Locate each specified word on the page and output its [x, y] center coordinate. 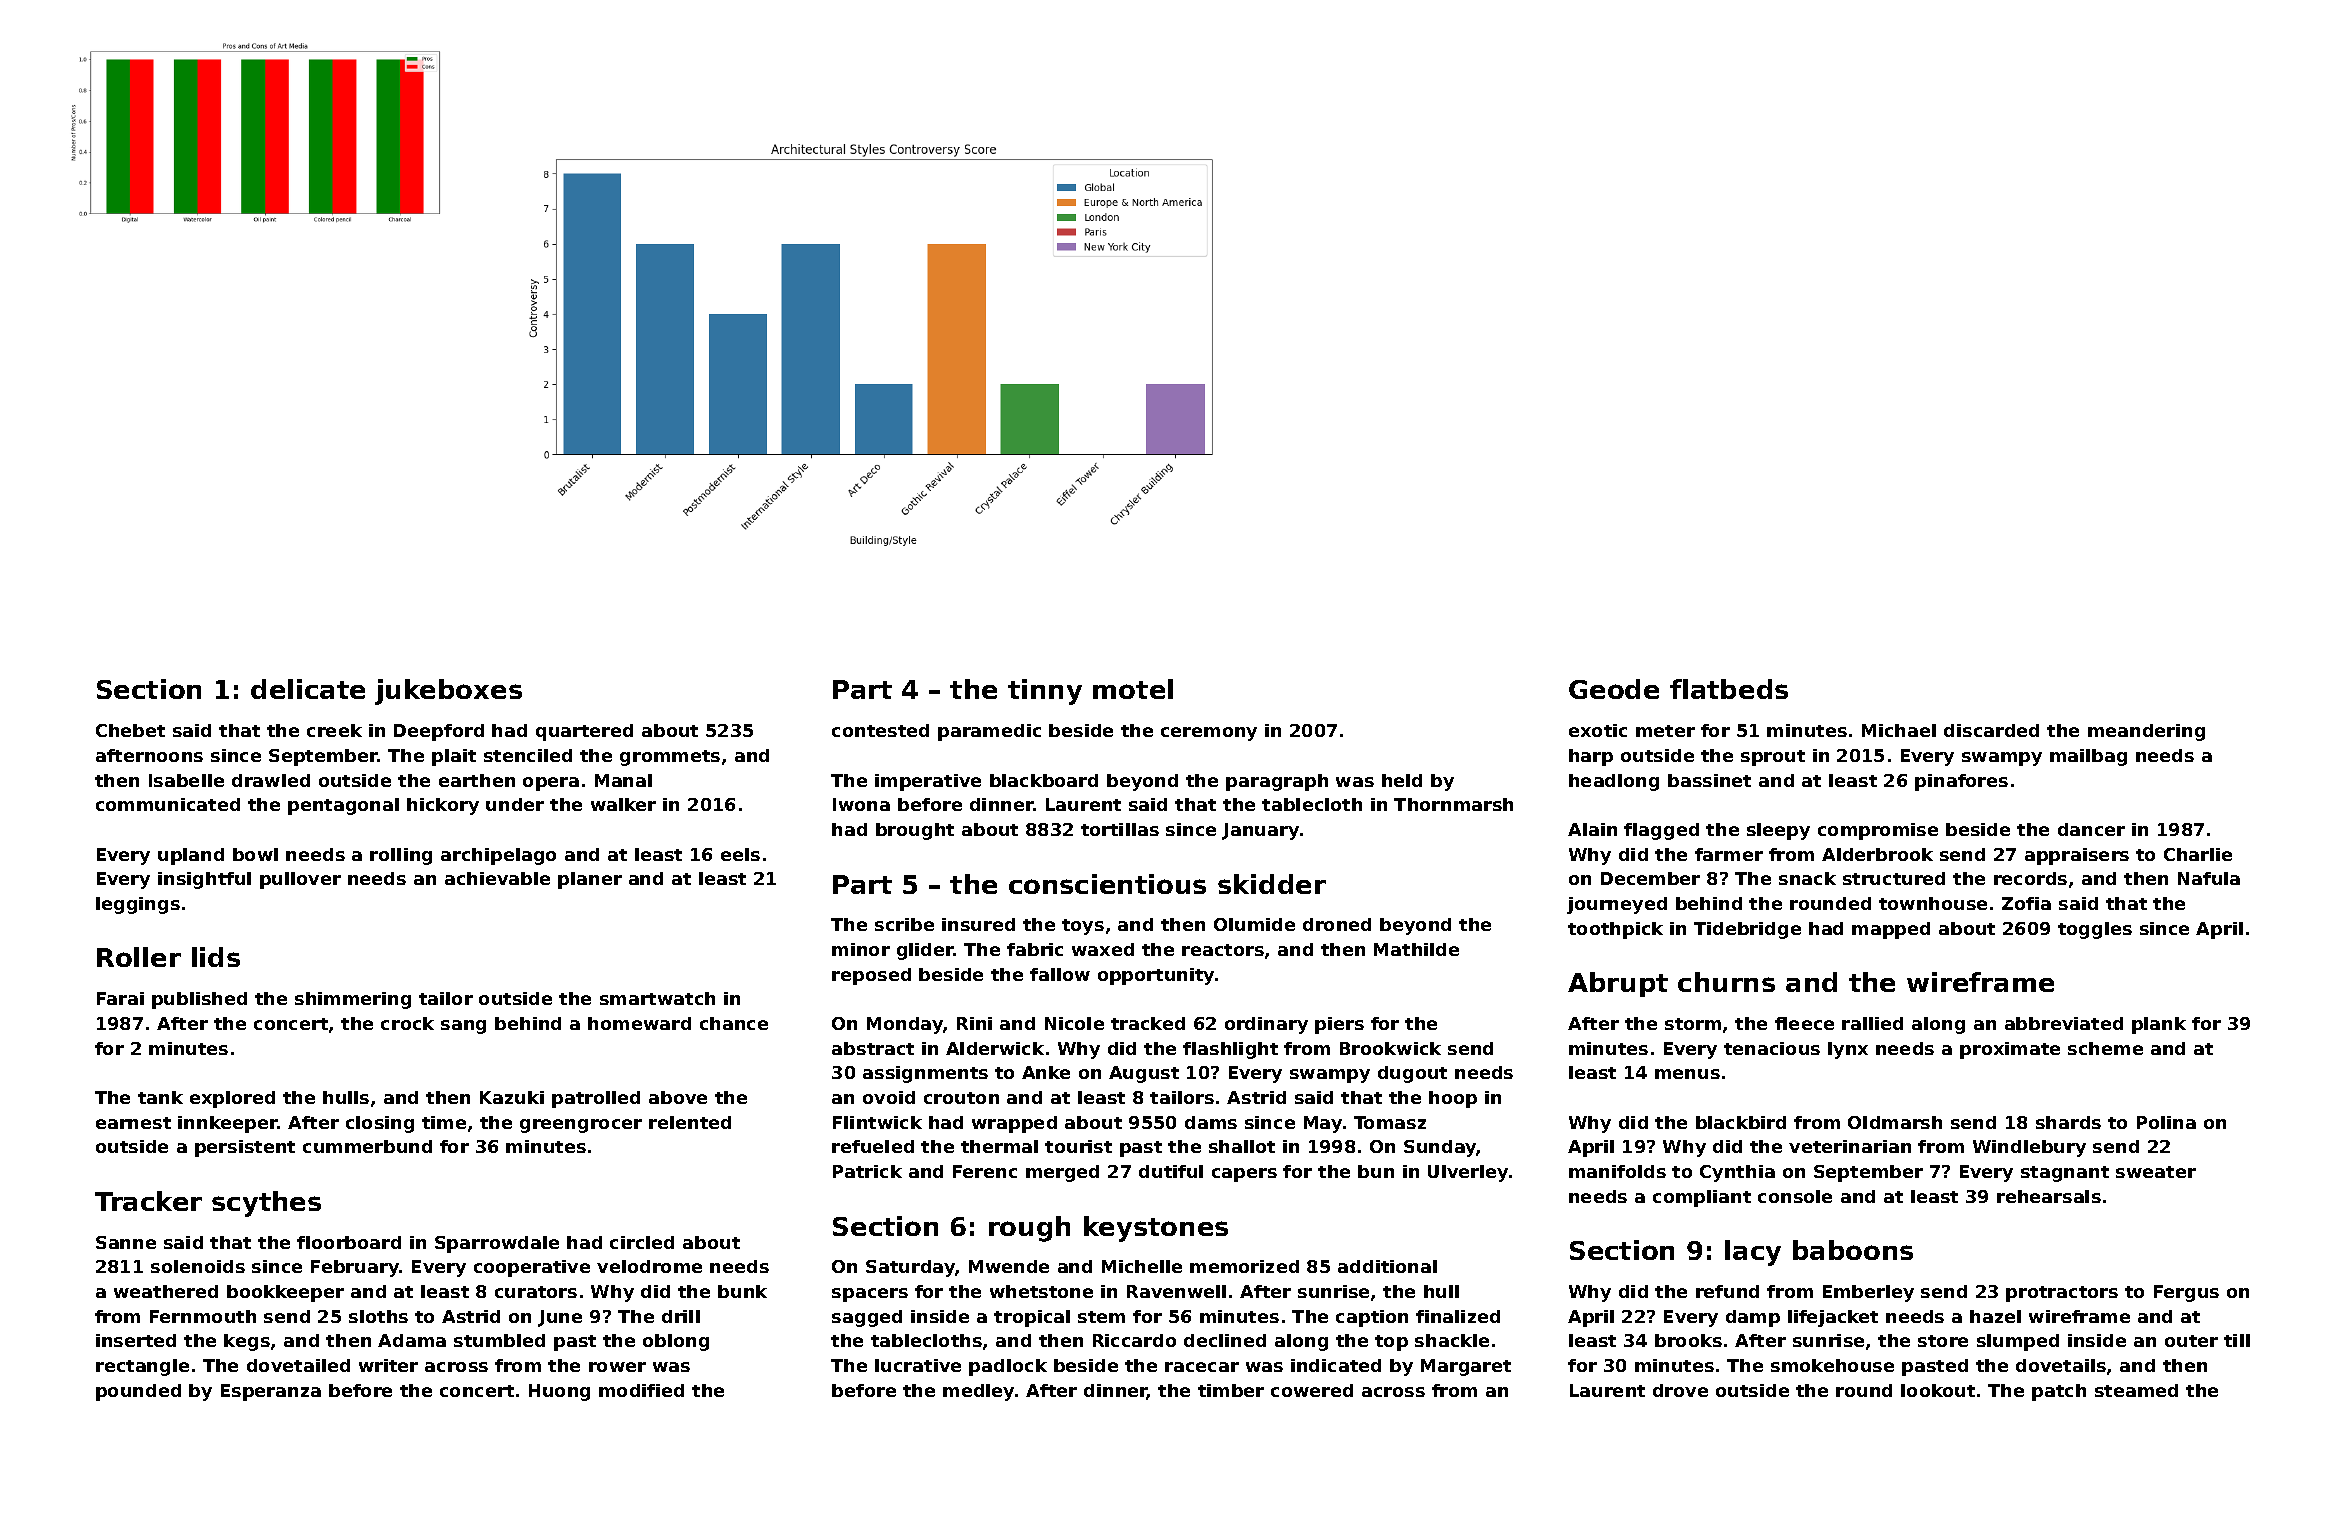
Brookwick [1390, 1048]
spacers [870, 1295]
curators [536, 1292]
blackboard [1044, 780]
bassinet [1709, 780]
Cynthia [1737, 1173]
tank [160, 1097]
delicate [308, 689]
